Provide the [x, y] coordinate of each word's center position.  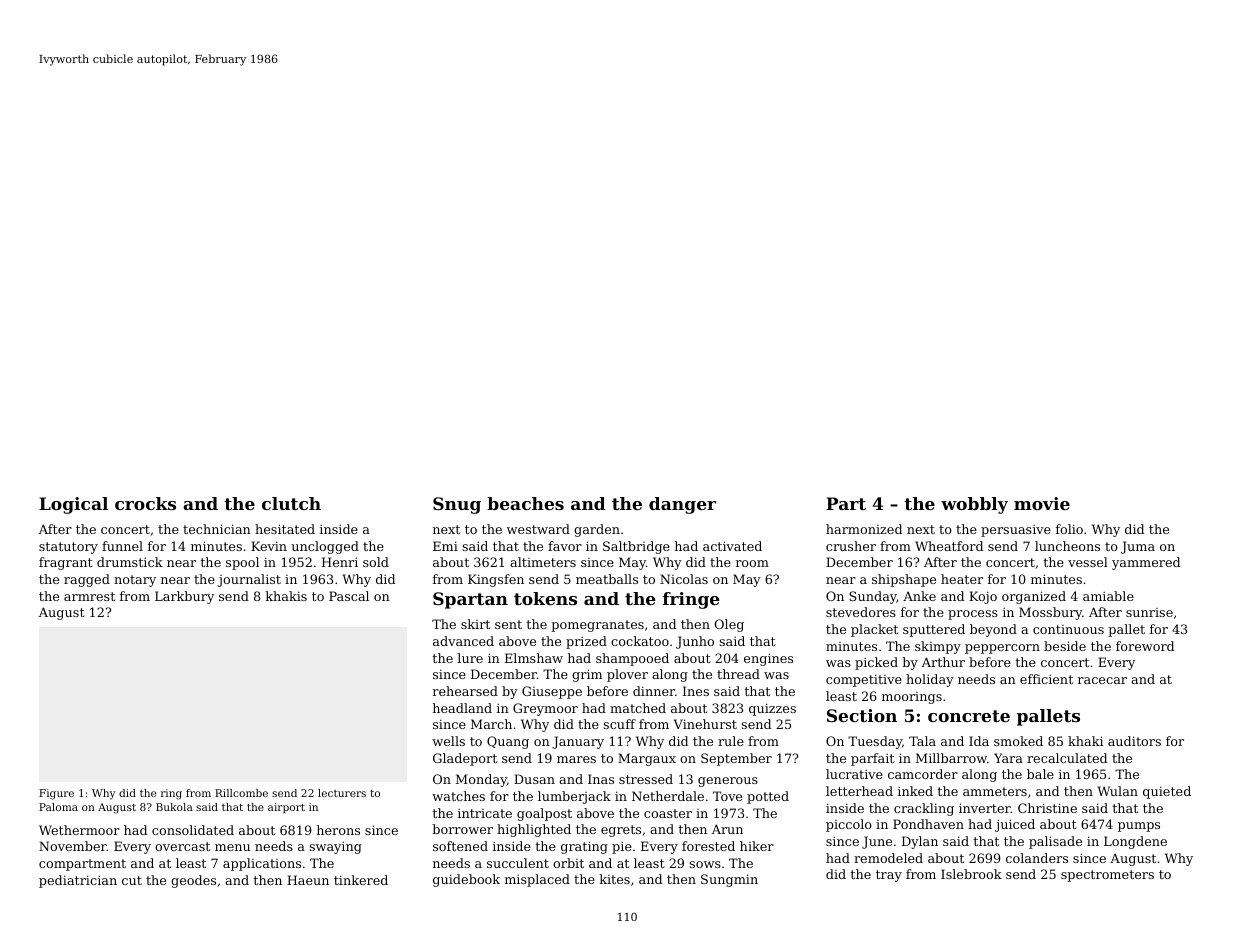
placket [874, 630]
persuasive [1016, 530]
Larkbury [184, 597]
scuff [619, 724]
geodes [193, 881]
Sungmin [729, 880]
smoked [1018, 741]
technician [217, 529]
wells [448, 741]
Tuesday [875, 742]
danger [682, 505]
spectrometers [1107, 876]
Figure [56, 794]
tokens [545, 598]
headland [462, 708]
